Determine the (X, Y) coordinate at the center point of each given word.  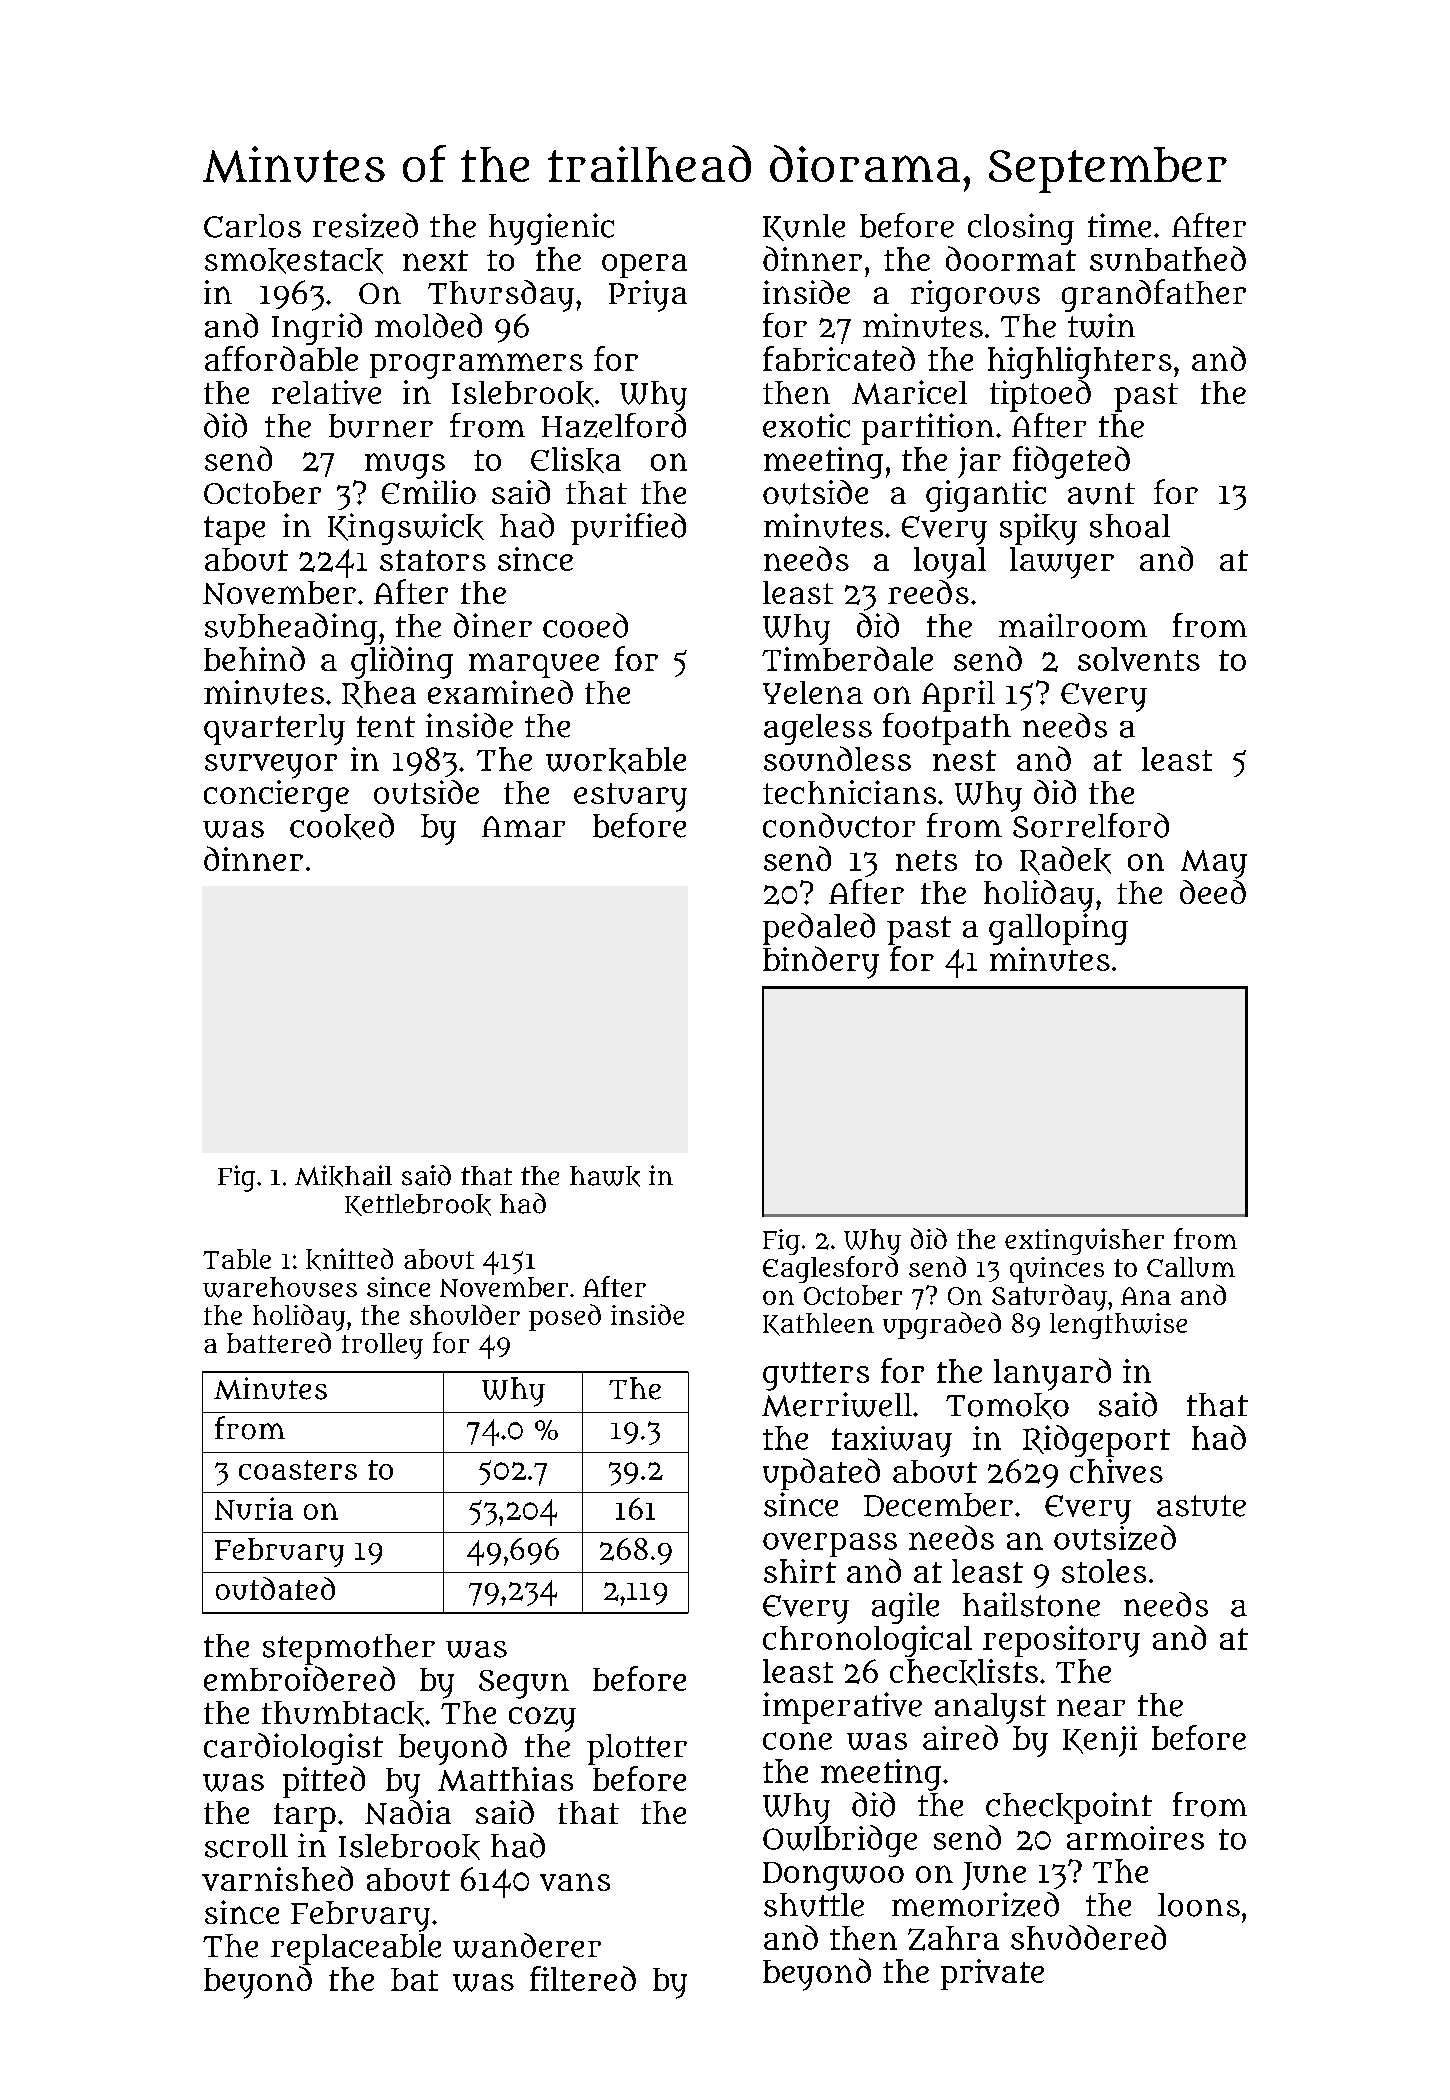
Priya (648, 296)
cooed (585, 625)
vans (575, 1882)
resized (365, 225)
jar (979, 462)
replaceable (356, 1949)
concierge (276, 796)
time (1119, 225)
